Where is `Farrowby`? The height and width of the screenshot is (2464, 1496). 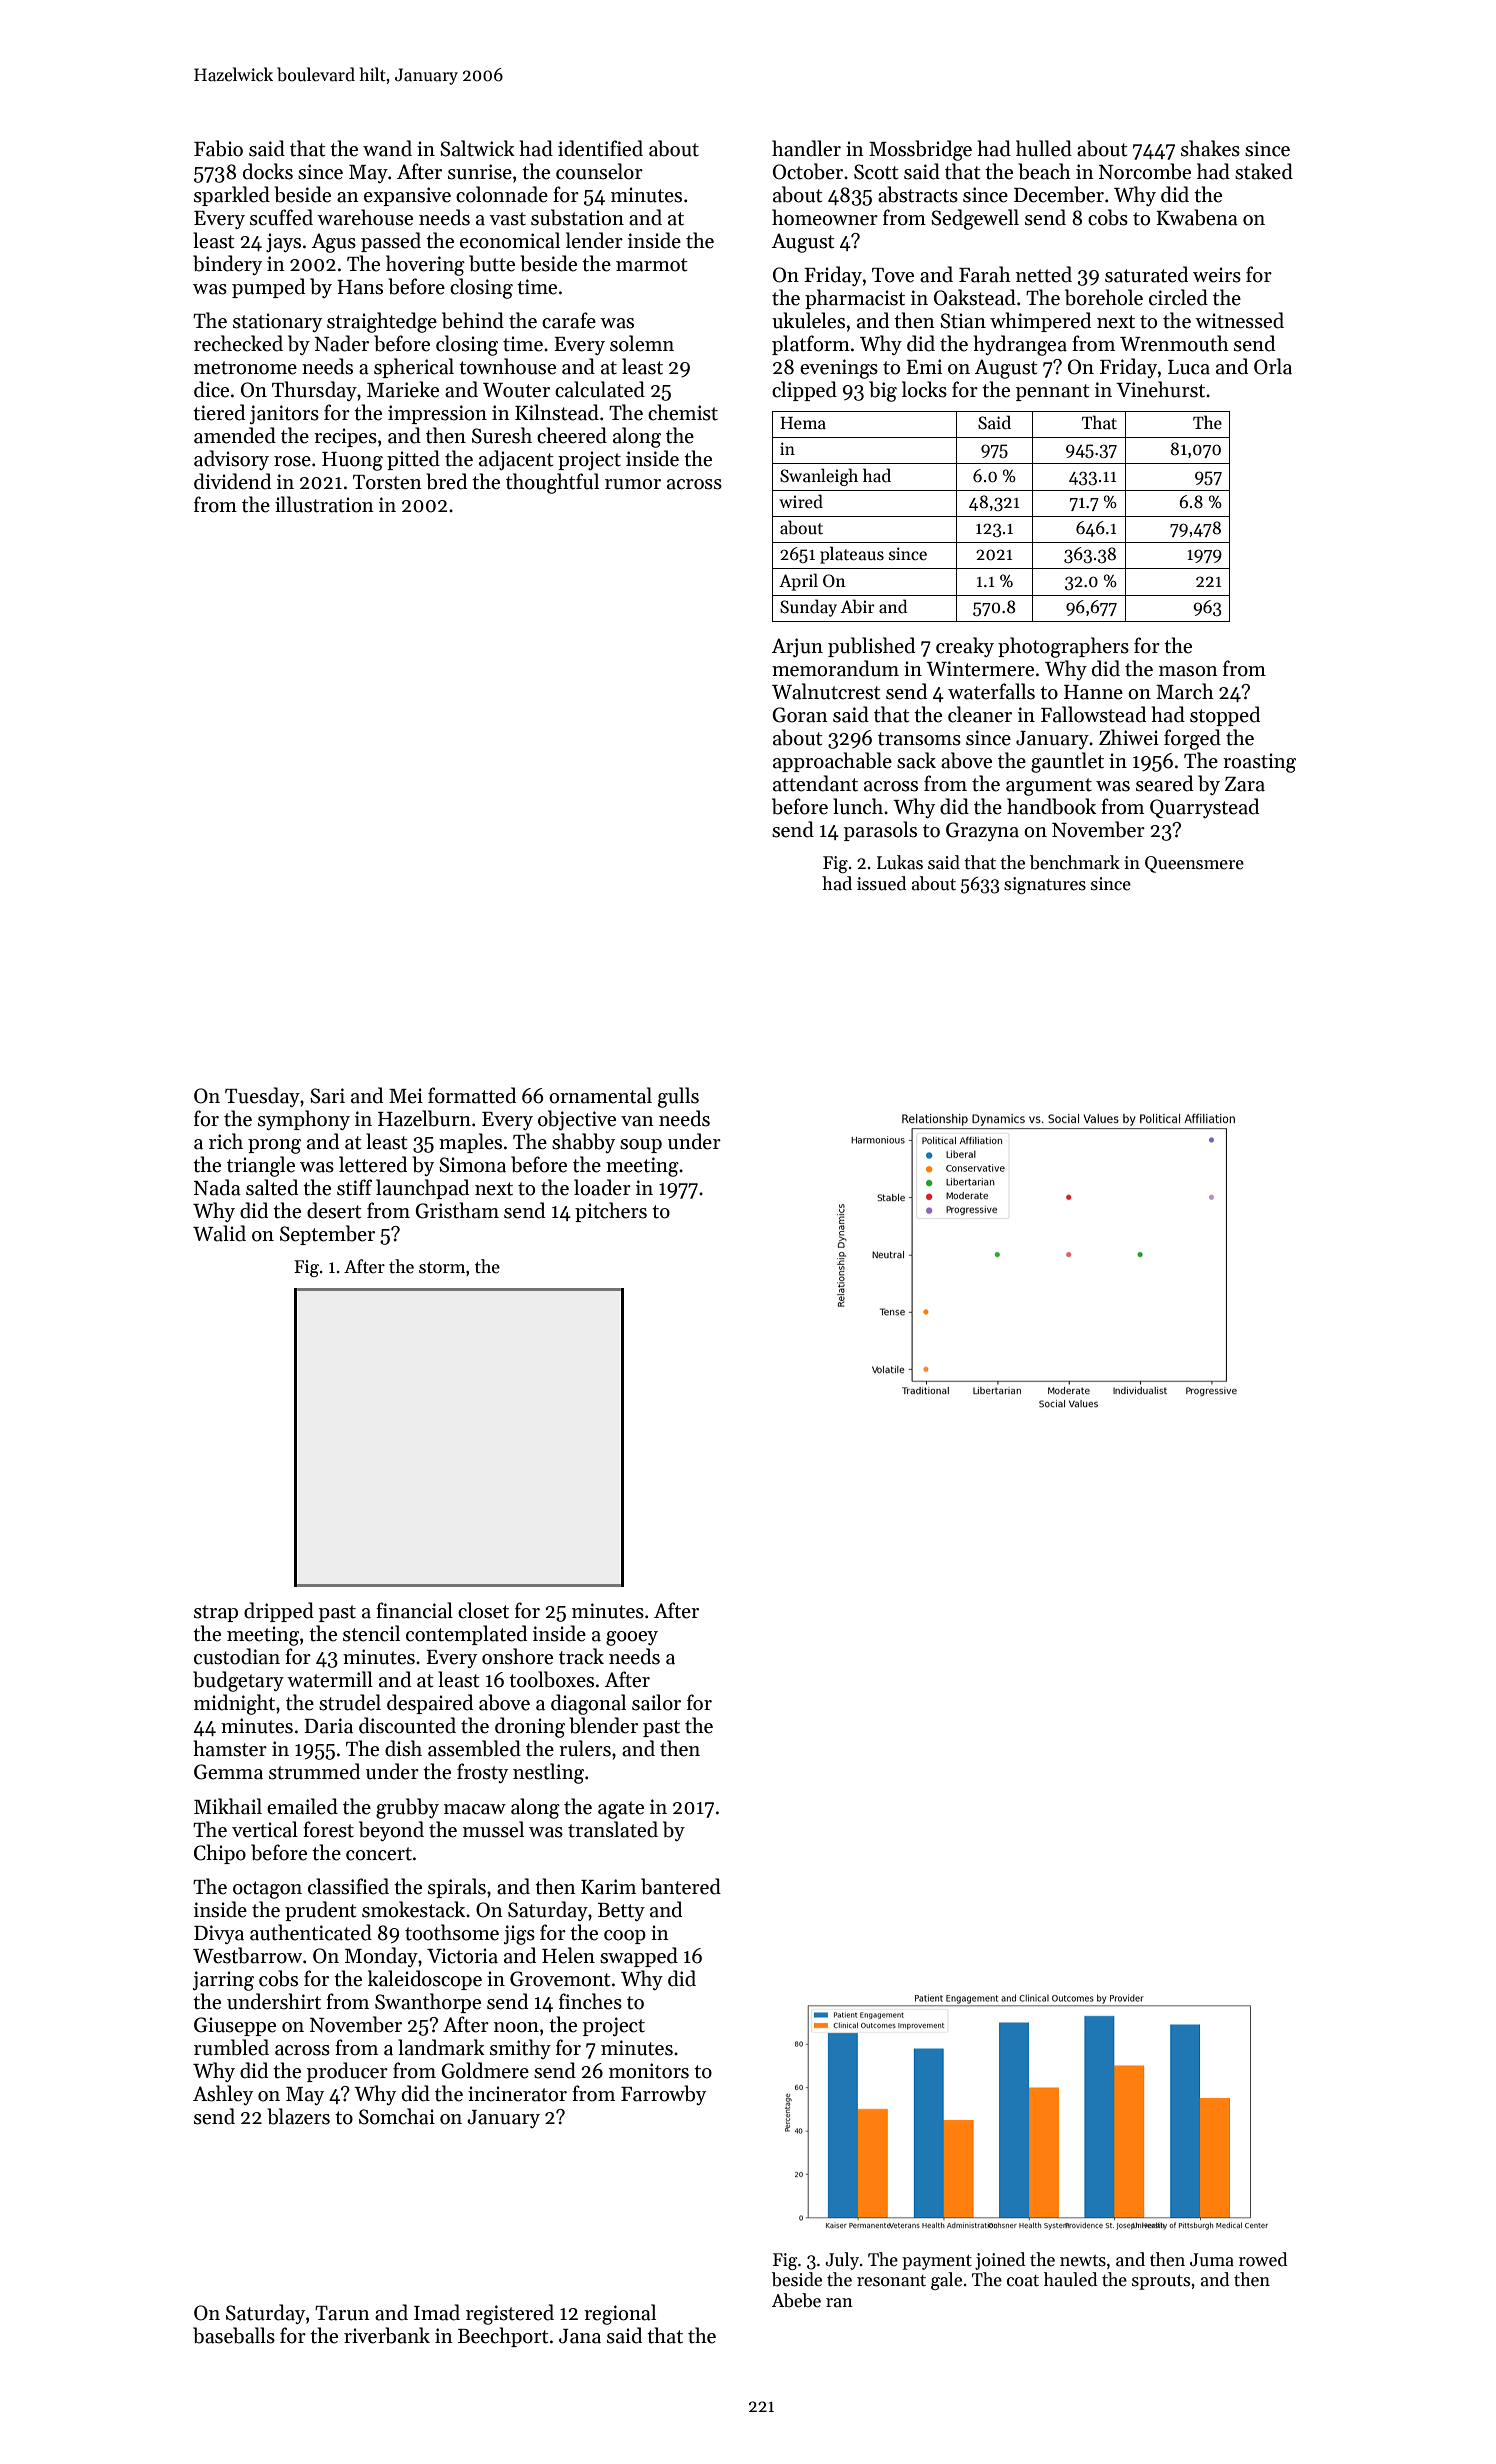
Farrowby is located at coordinates (663, 2095).
